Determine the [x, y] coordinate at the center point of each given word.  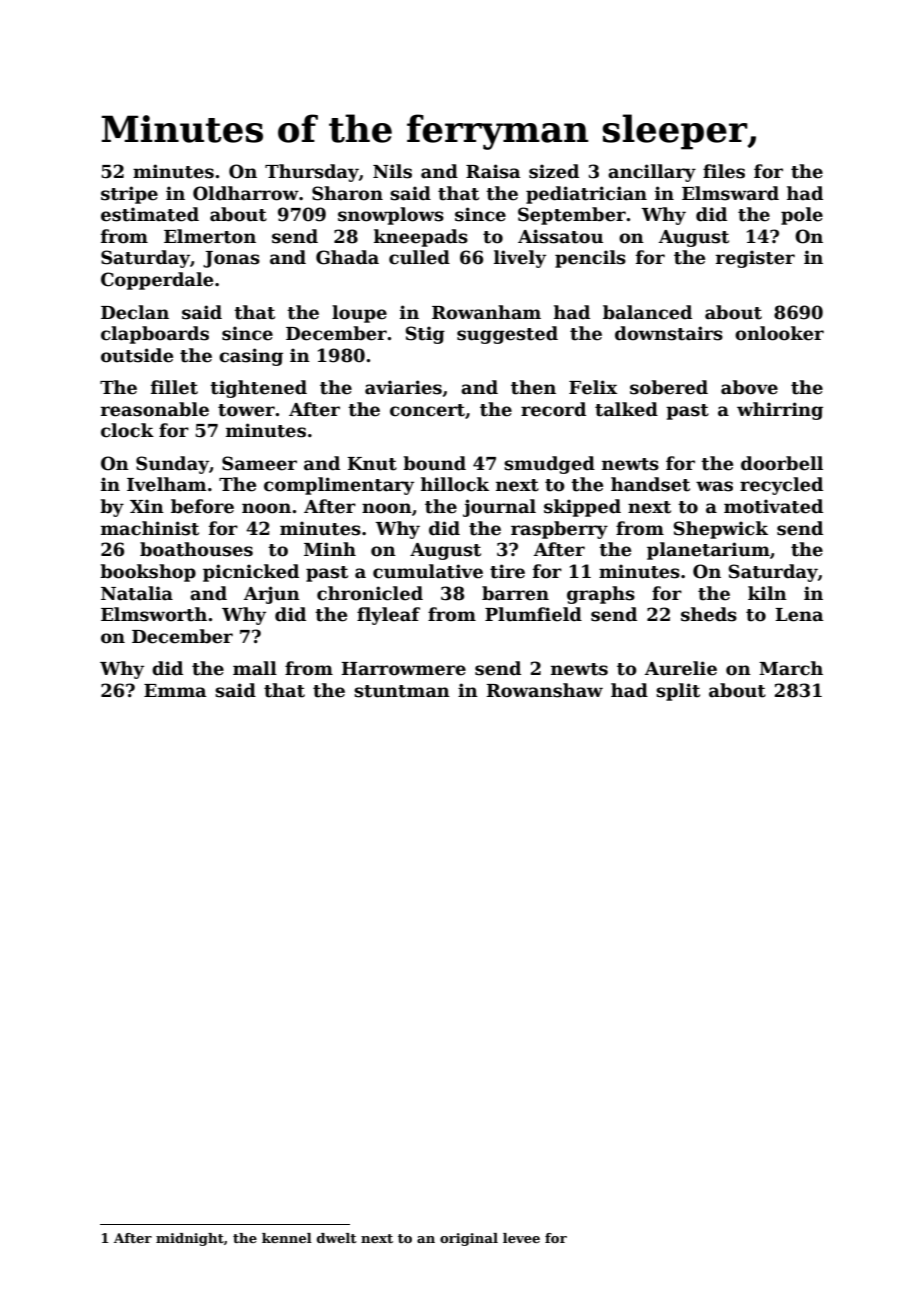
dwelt [337, 1238]
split [678, 692]
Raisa [493, 171]
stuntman [402, 691]
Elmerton [210, 236]
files [724, 171]
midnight [190, 1239]
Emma [175, 691]
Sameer [259, 463]
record [553, 409]
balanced [647, 312]
